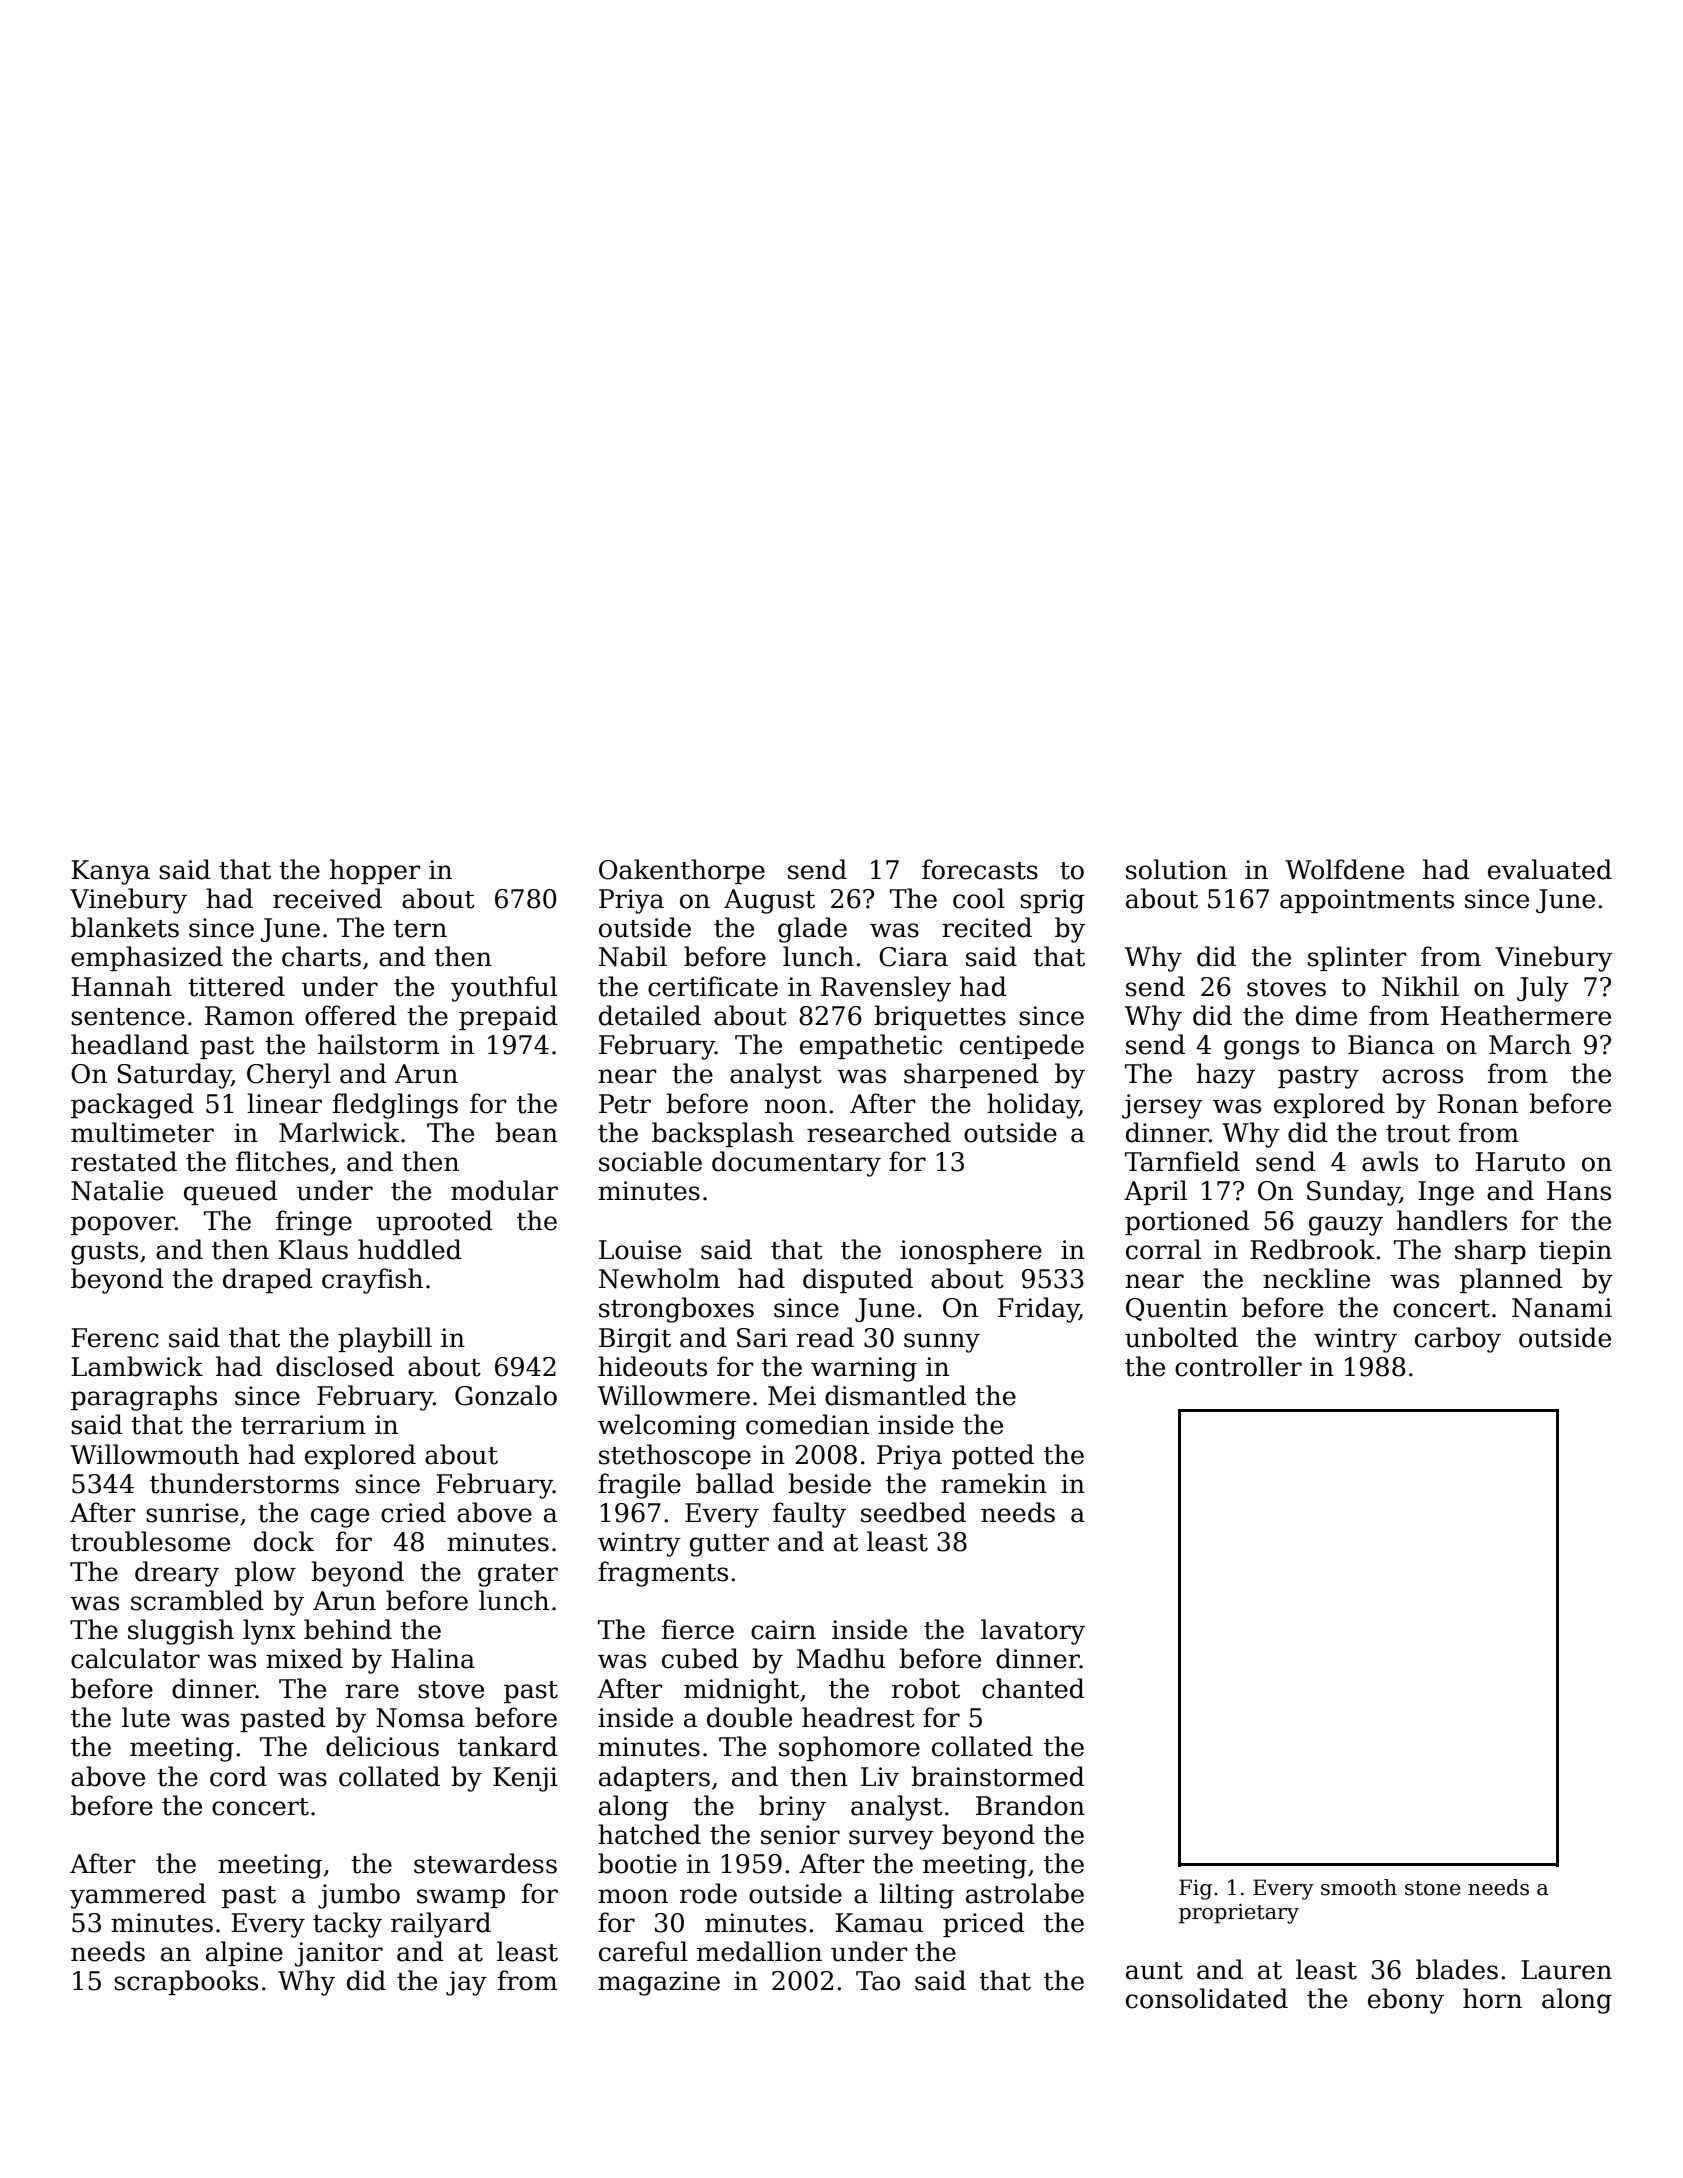 The width and height of the document is (1683, 2178). I want to click on draped, so click(268, 1280).
